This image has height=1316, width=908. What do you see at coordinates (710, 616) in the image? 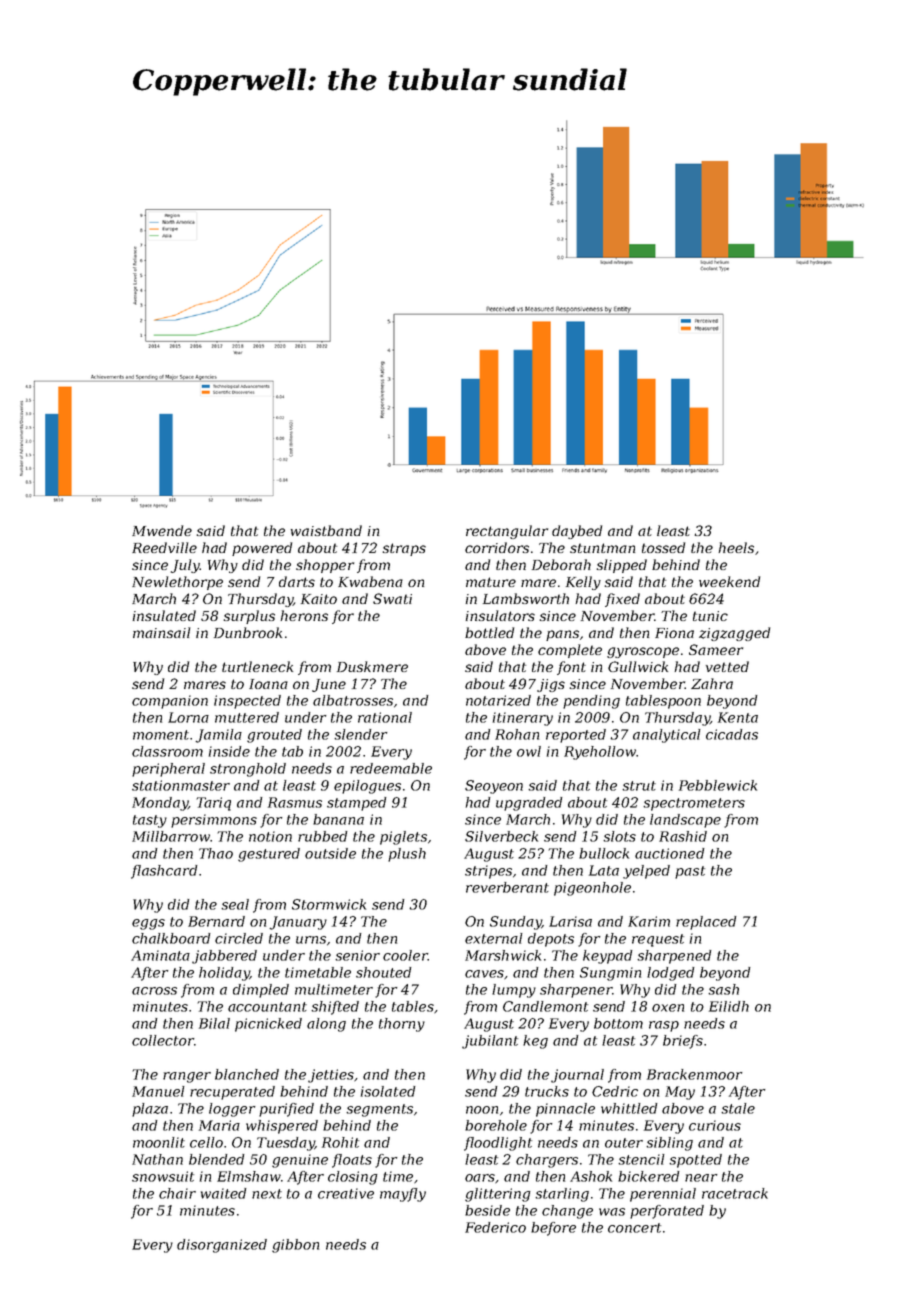
I see `tunic` at bounding box center [710, 616].
